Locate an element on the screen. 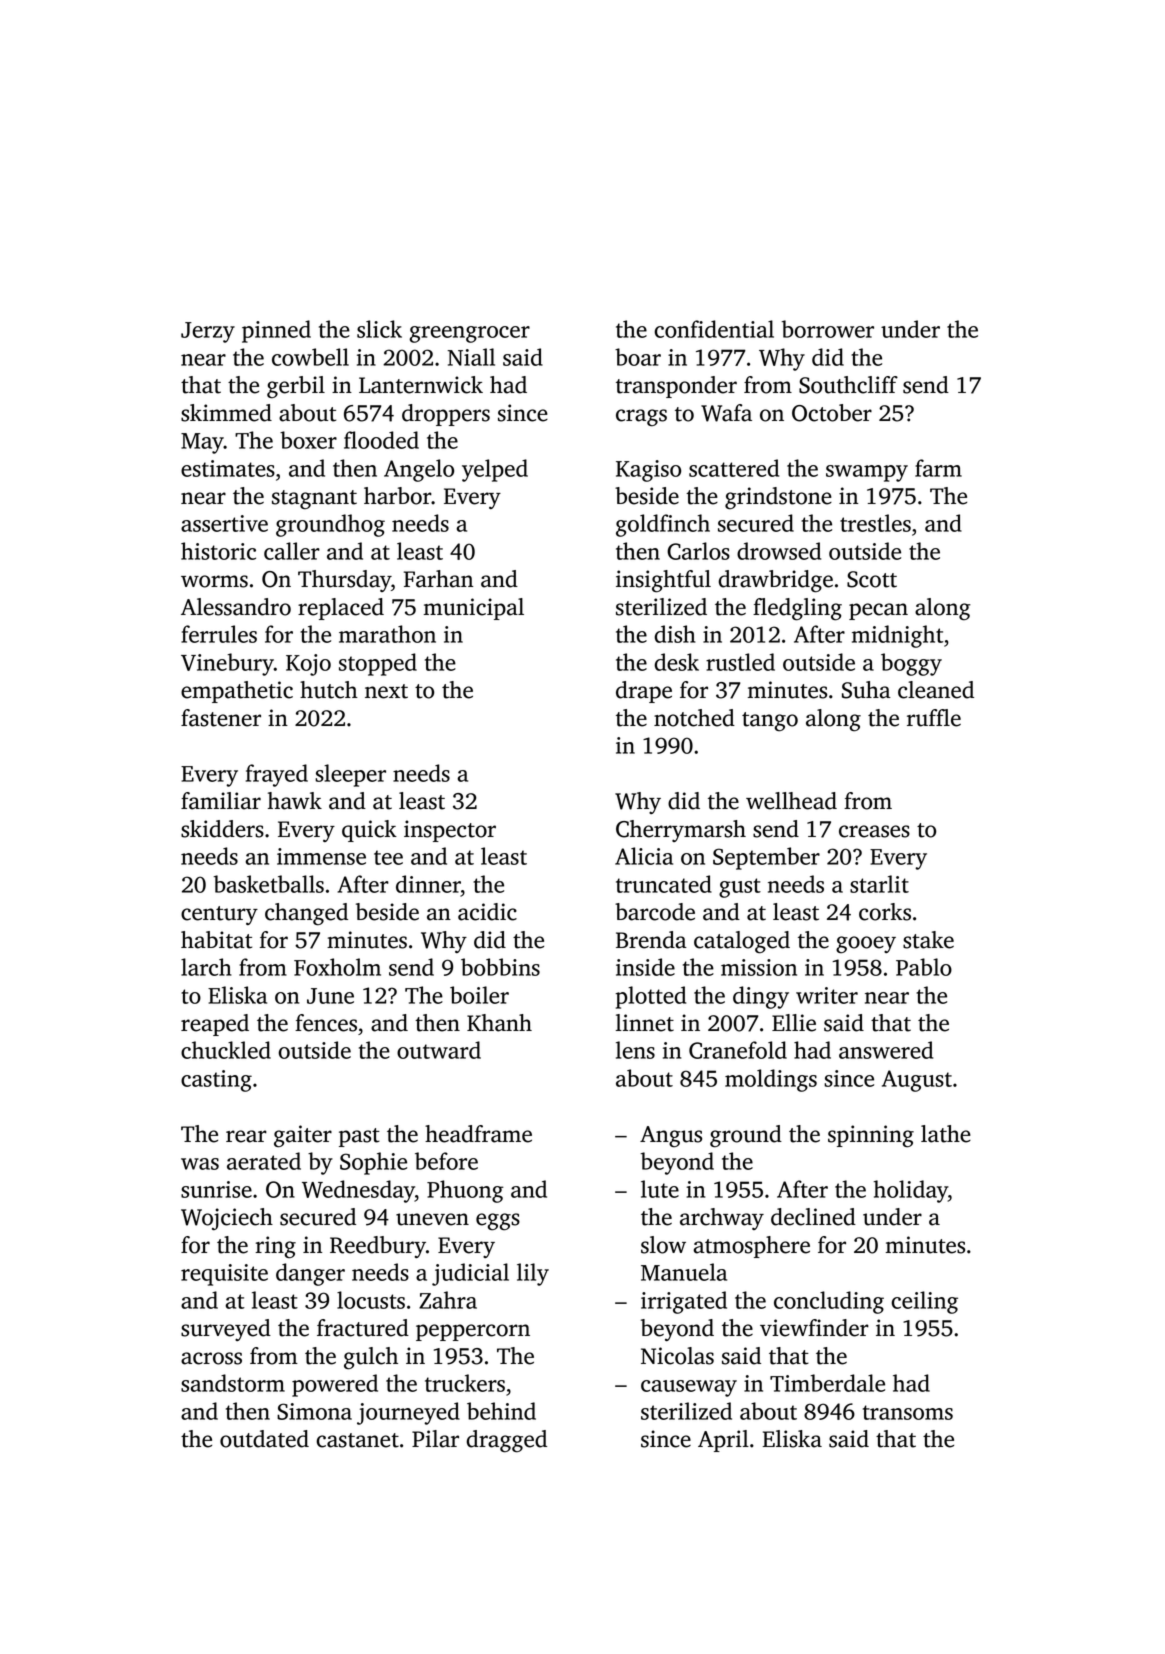  sunrise is located at coordinates (216, 1189).
